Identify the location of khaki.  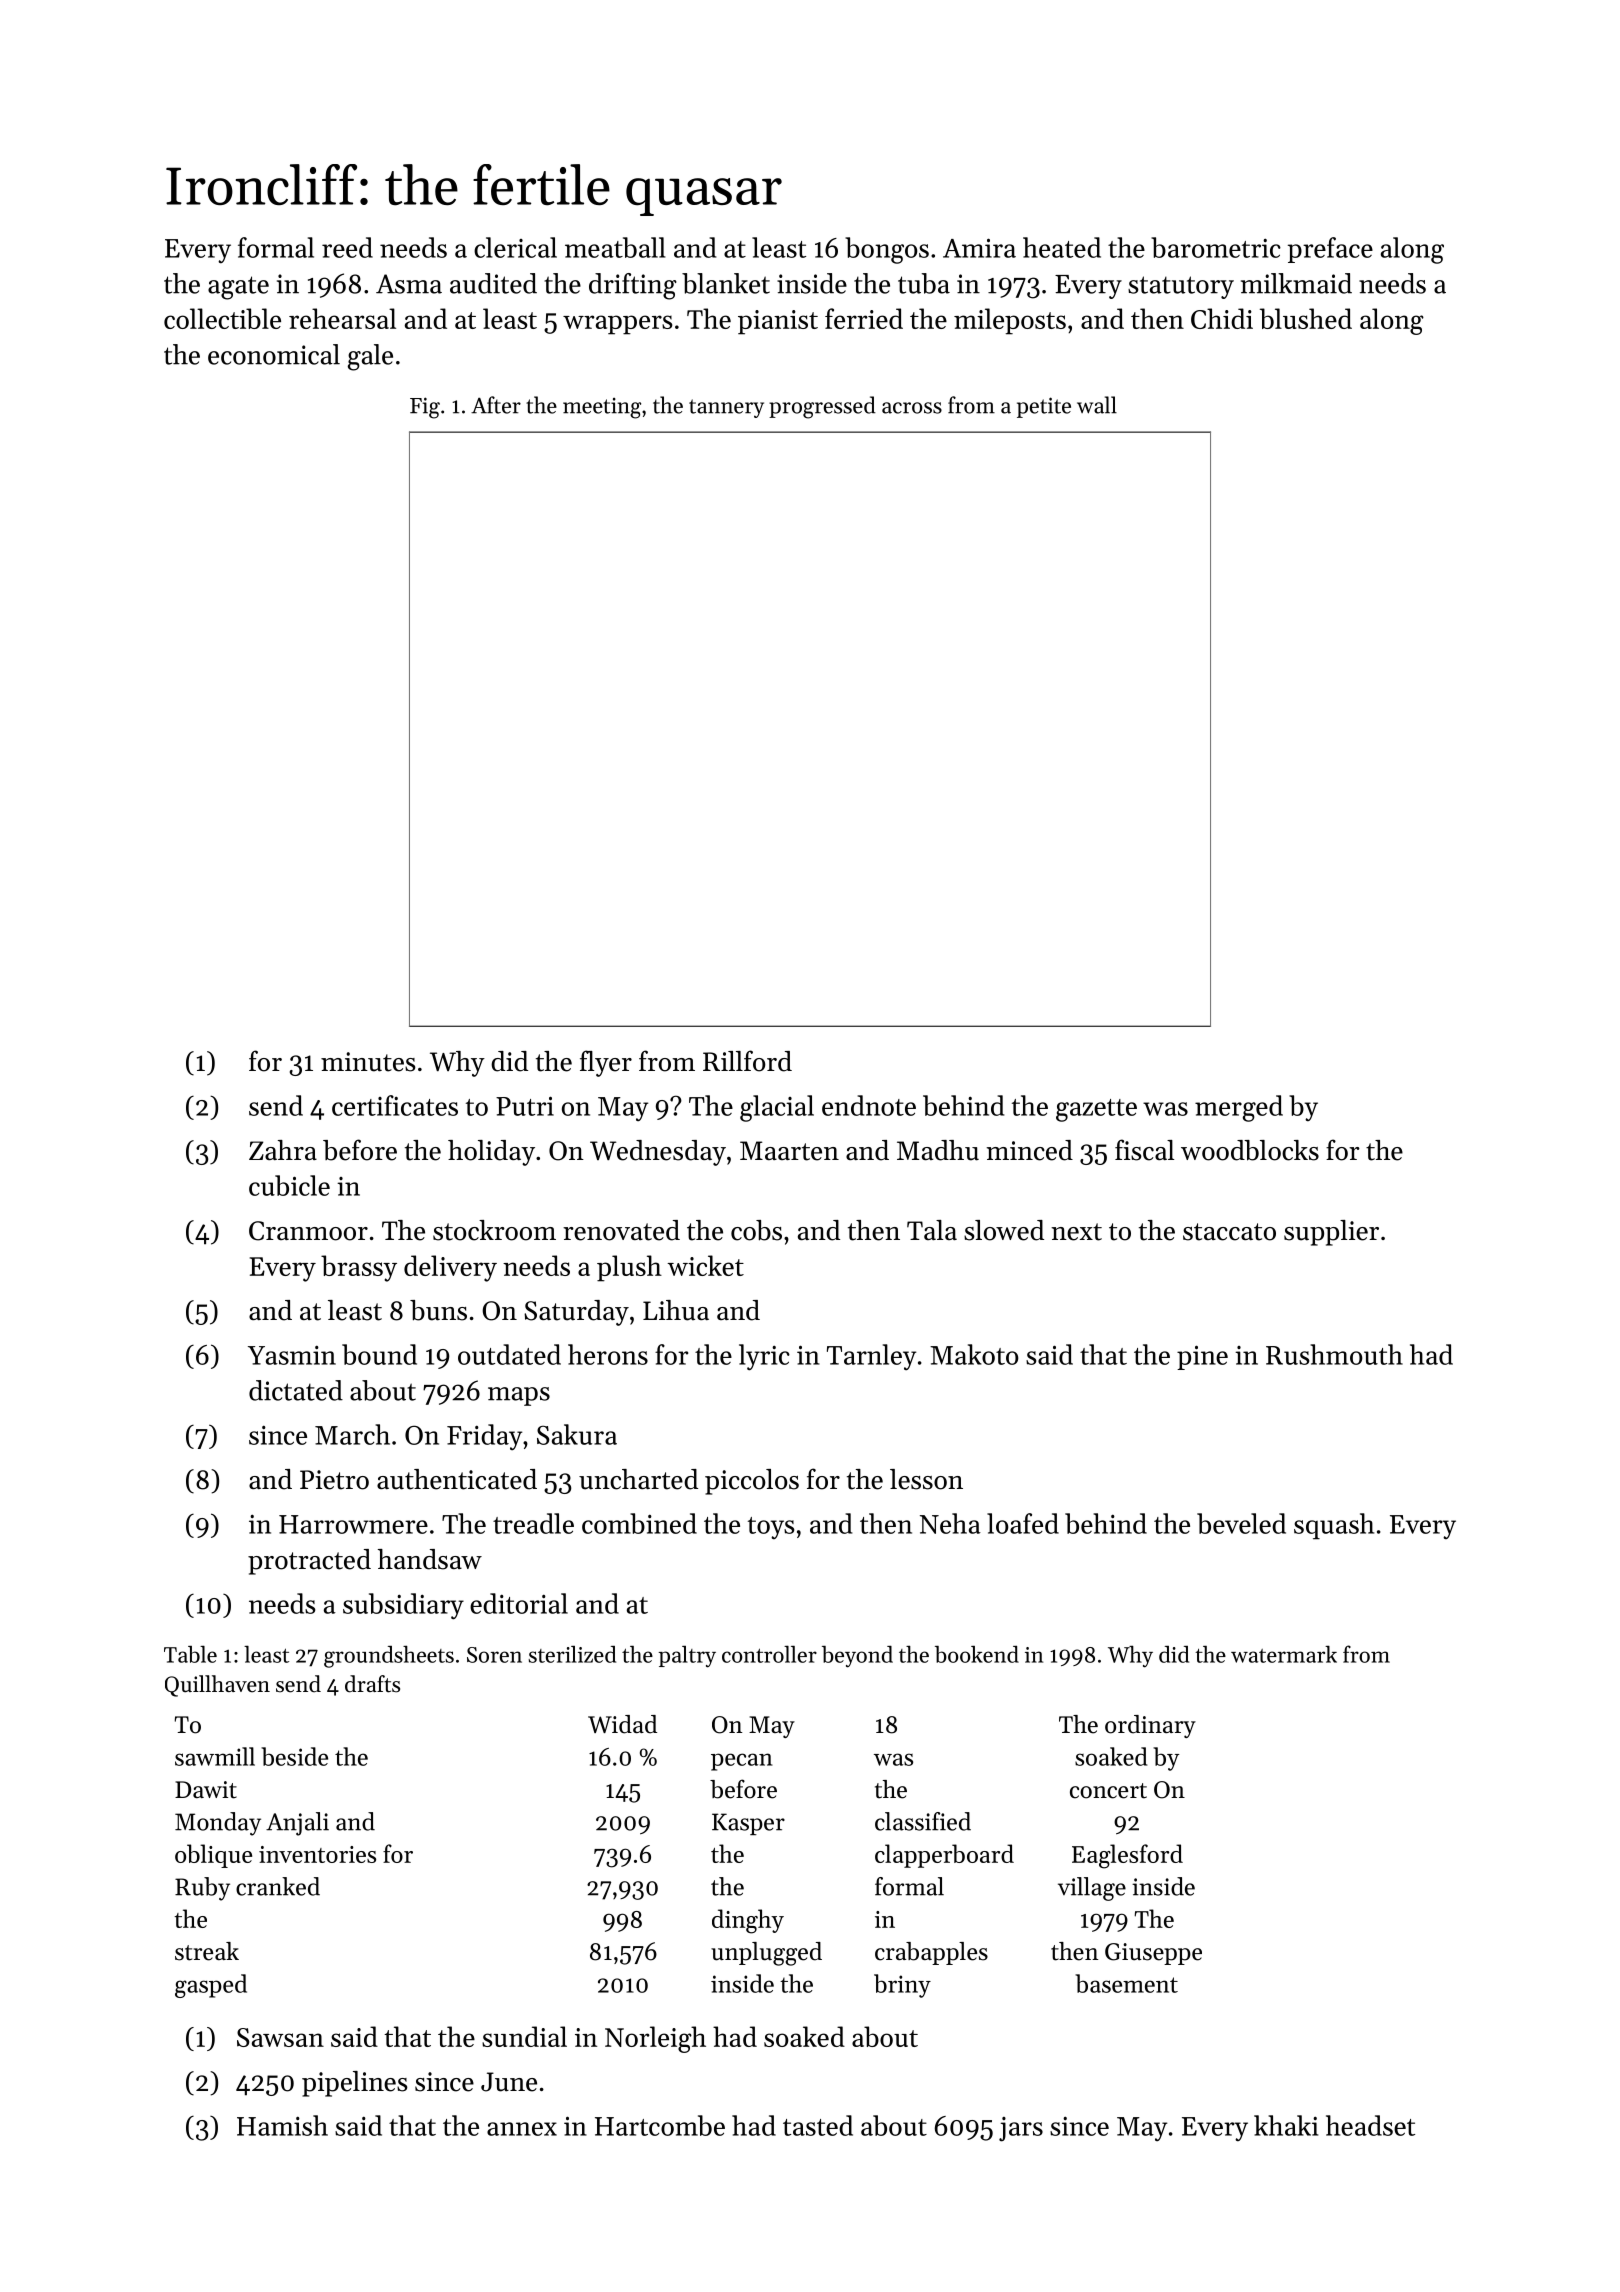
(1286, 2125).
